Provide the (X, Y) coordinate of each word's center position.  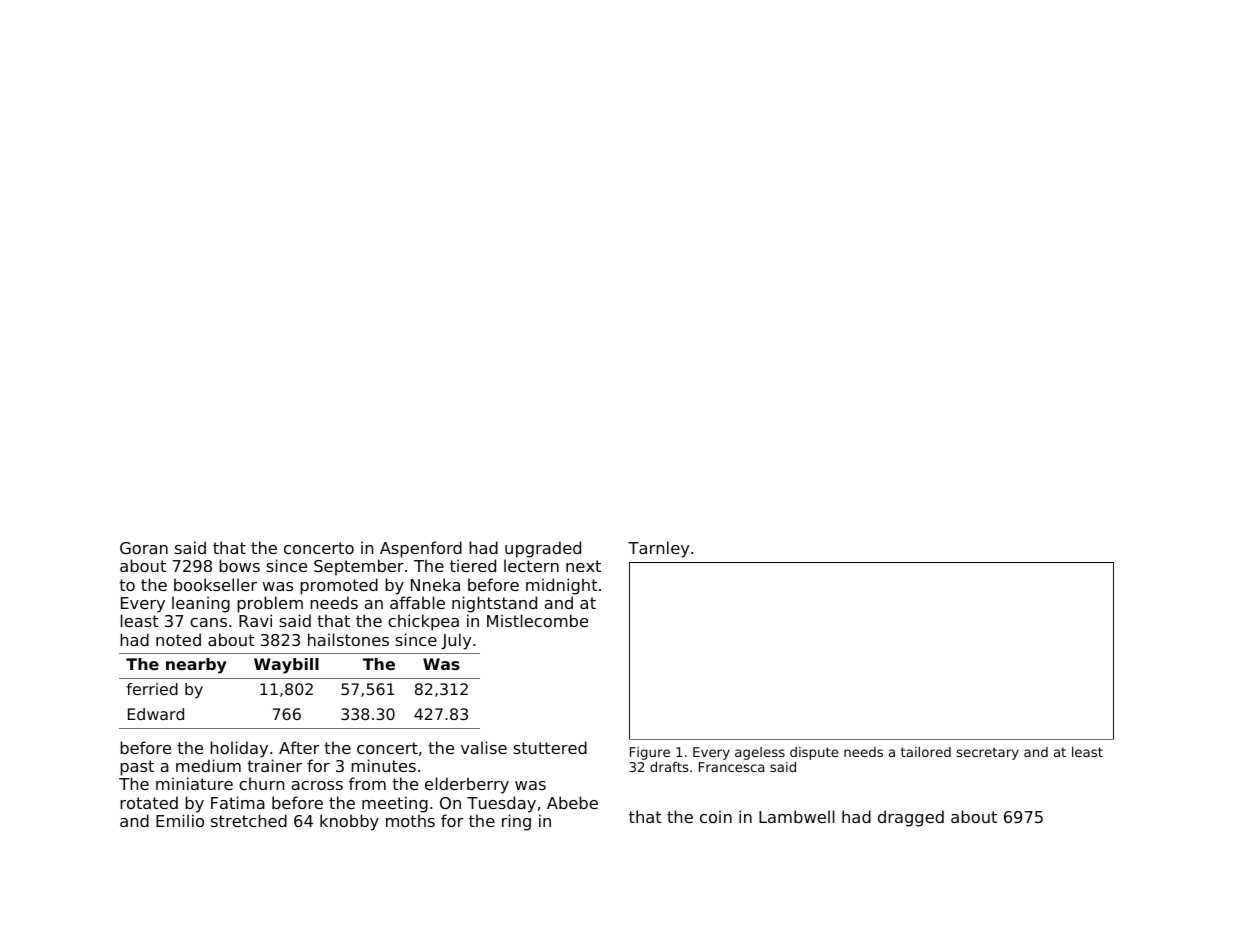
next (583, 566)
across (317, 785)
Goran (144, 548)
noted (178, 639)
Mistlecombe (537, 620)
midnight (562, 586)
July (456, 641)
